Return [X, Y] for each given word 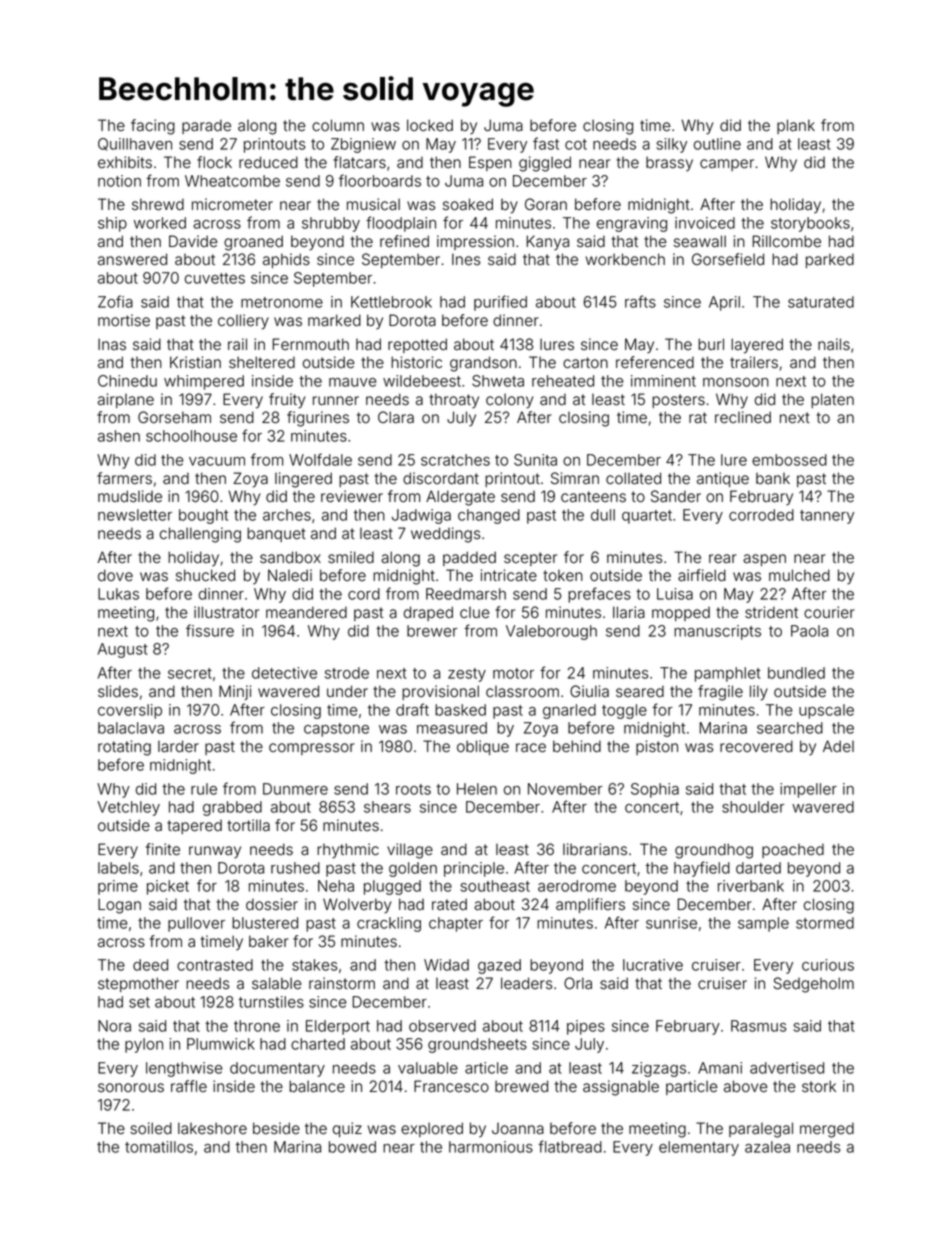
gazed [499, 966]
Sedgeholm [813, 985]
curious [828, 965]
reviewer [352, 496]
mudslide [130, 496]
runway [215, 852]
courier [829, 612]
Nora [114, 1026]
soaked [468, 204]
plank [796, 126]
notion [119, 181]
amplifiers [590, 905]
